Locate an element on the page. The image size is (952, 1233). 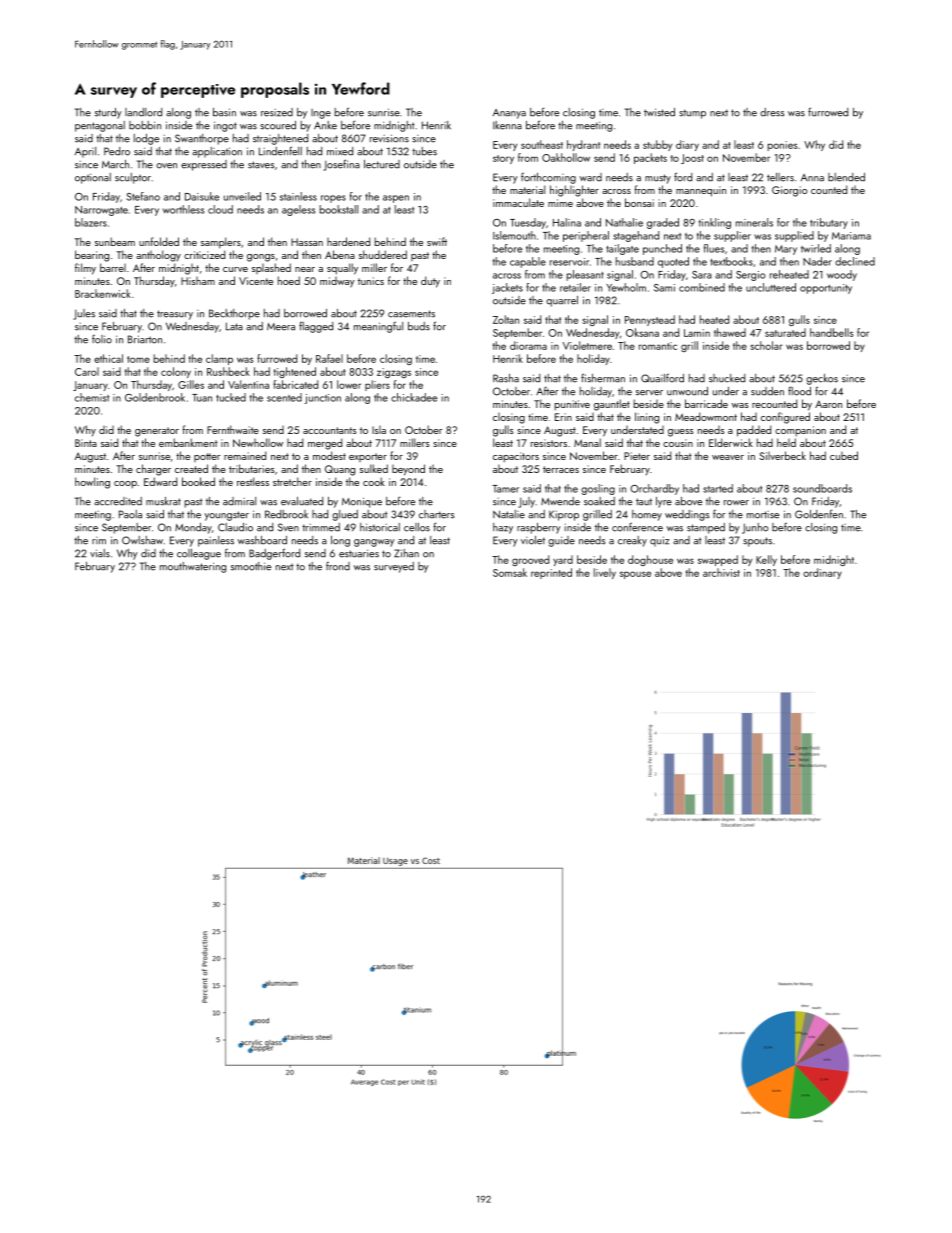
Halina is located at coordinates (567, 222).
